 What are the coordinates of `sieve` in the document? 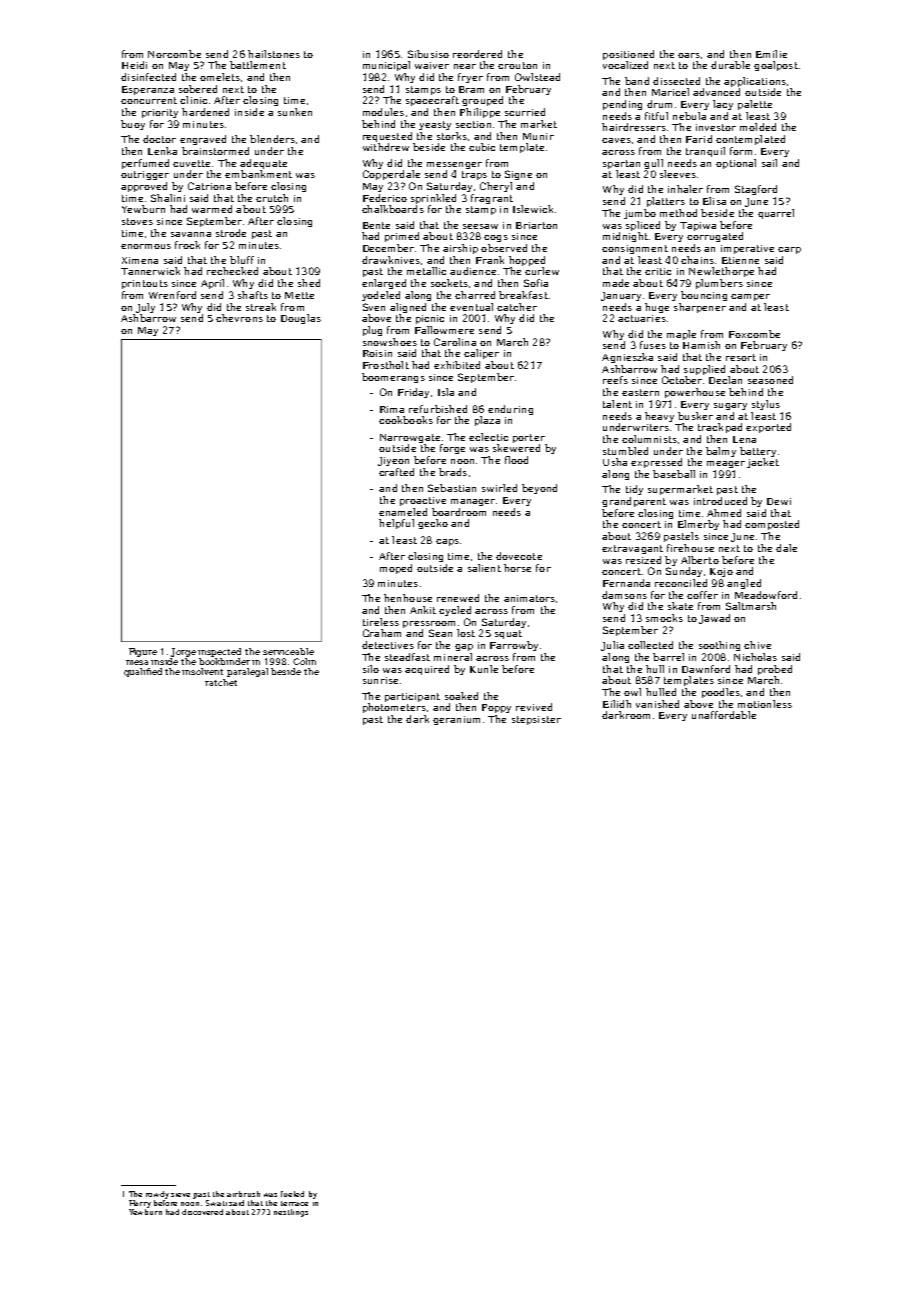 It's located at (180, 1195).
